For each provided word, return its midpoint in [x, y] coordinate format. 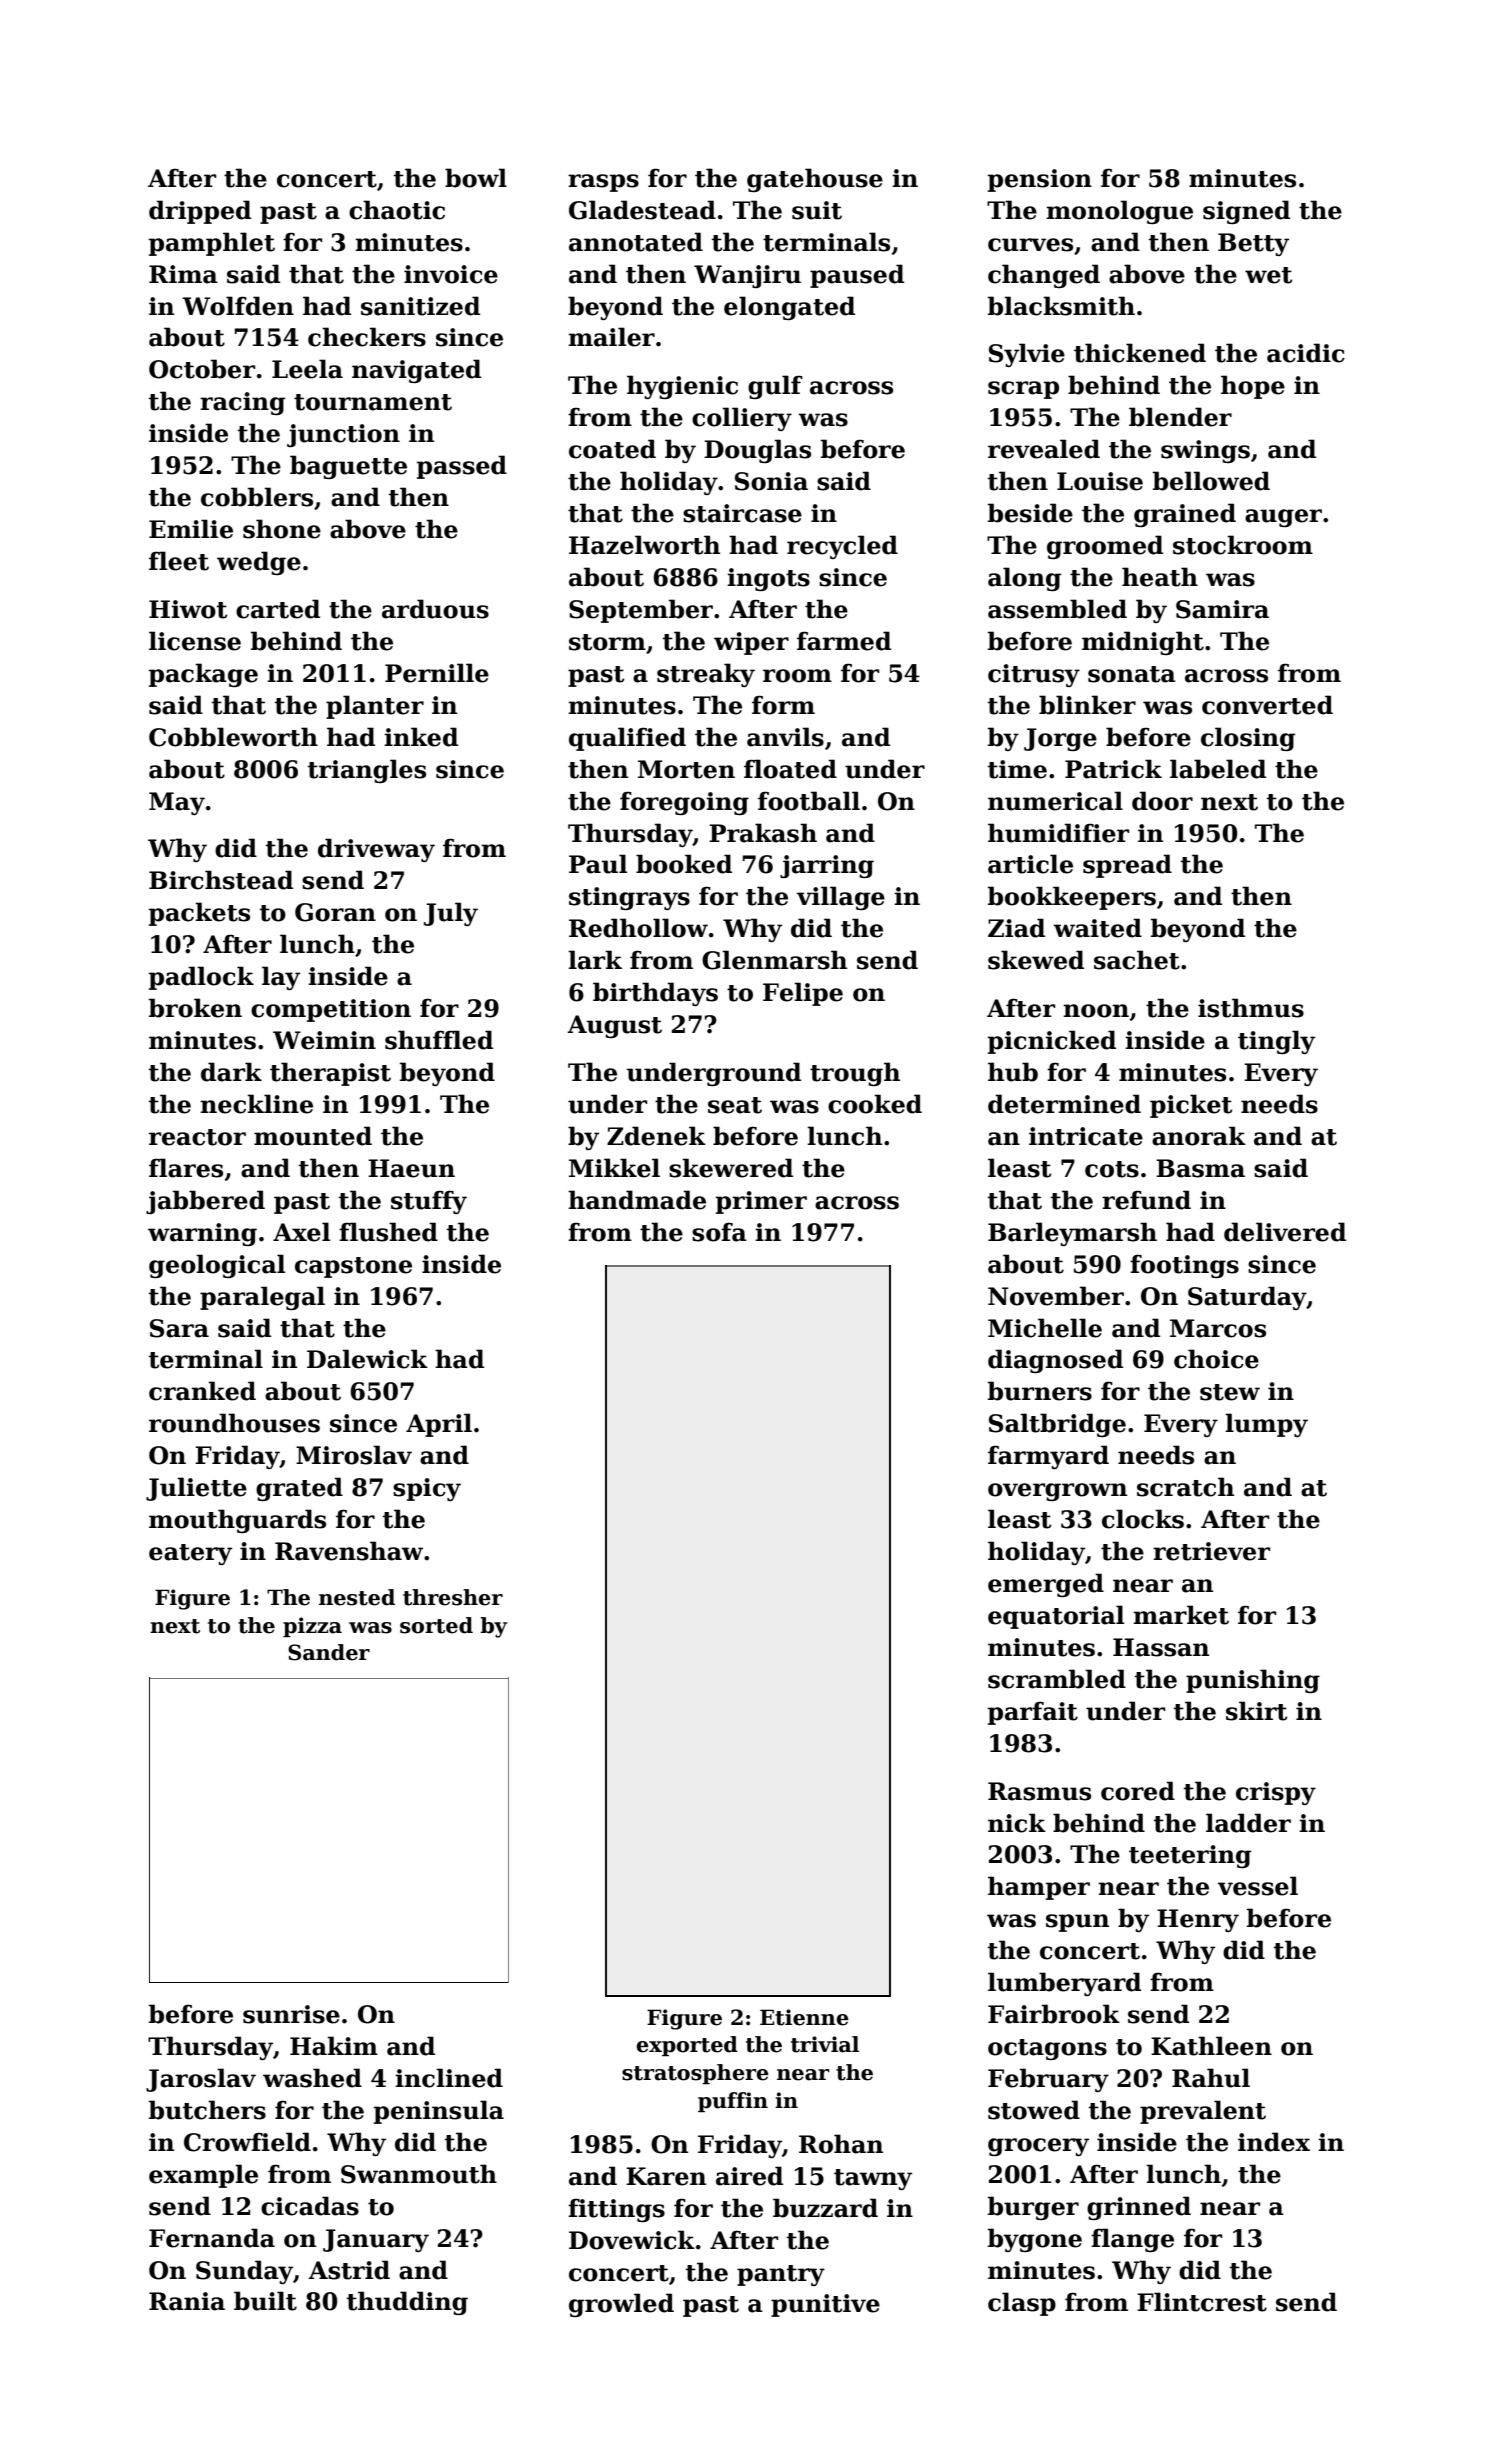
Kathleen [1211, 2046]
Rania [187, 2301]
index [1274, 2142]
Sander [329, 1652]
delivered [1285, 1232]
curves [1030, 245]
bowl [476, 178]
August [614, 1026]
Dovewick [632, 2240]
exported [687, 2046]
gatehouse [815, 180]
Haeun [411, 1168]
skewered [731, 1168]
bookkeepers [1072, 898]
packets [199, 914]
